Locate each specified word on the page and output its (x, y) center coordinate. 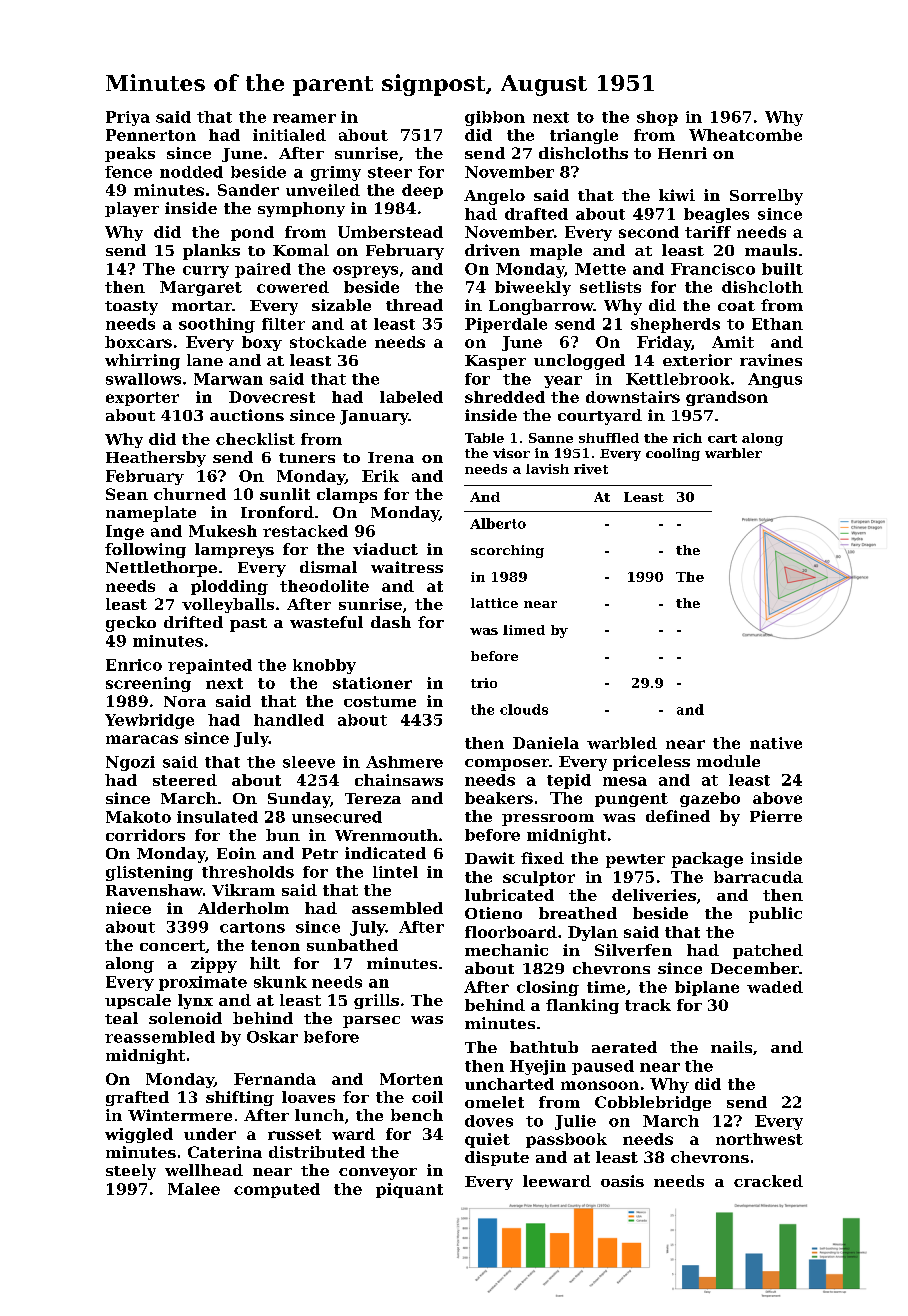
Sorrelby (766, 197)
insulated (217, 817)
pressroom (548, 820)
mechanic (506, 950)
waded (775, 987)
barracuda (758, 877)
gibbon (495, 118)
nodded (191, 172)
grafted (137, 1098)
